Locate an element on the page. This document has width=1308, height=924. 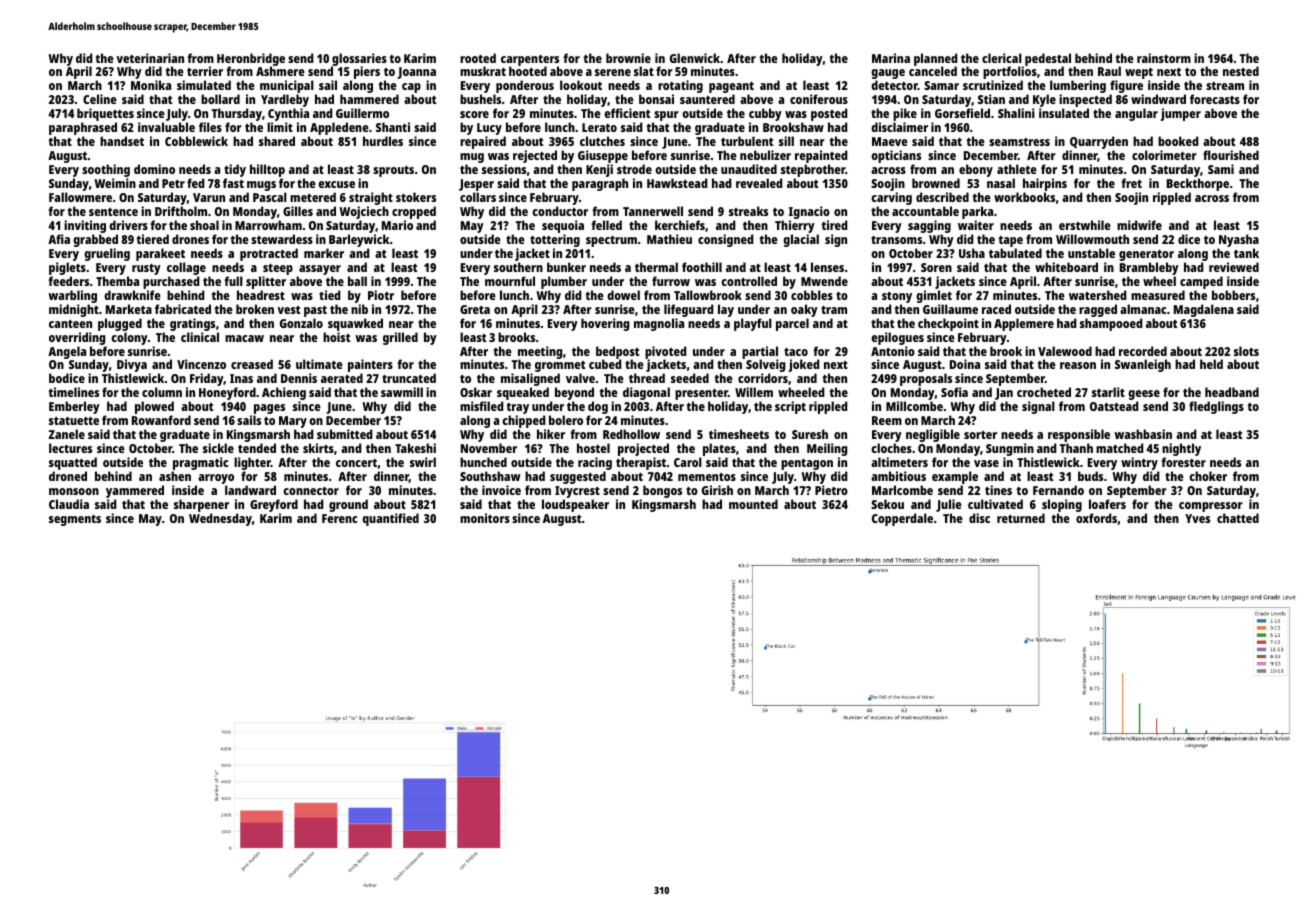
Glenwick is located at coordinates (695, 58).
